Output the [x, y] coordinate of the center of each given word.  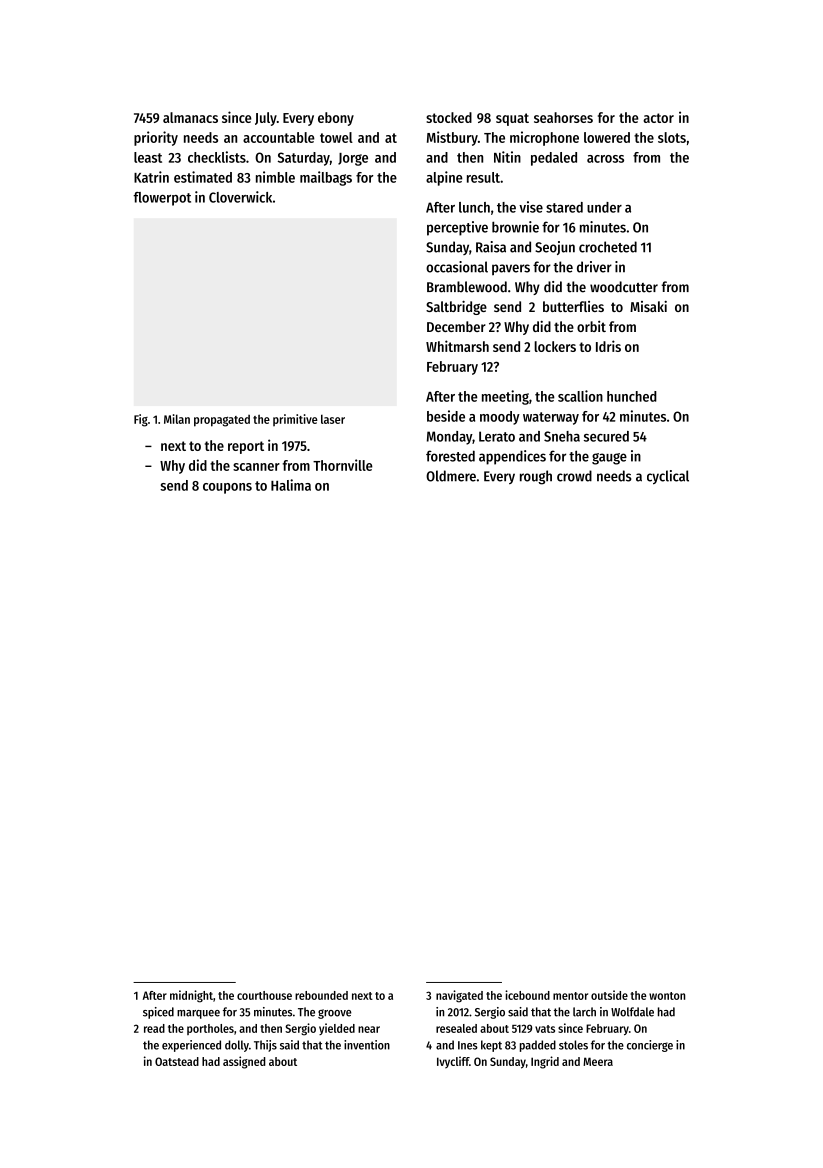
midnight [191, 996]
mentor [570, 996]
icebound [527, 995]
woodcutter [624, 287]
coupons [227, 488]
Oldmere [451, 476]
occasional [457, 267]
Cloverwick [240, 197]
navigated [459, 996]
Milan [177, 419]
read [154, 1028]
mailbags [326, 178]
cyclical [668, 477]
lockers [555, 346]
